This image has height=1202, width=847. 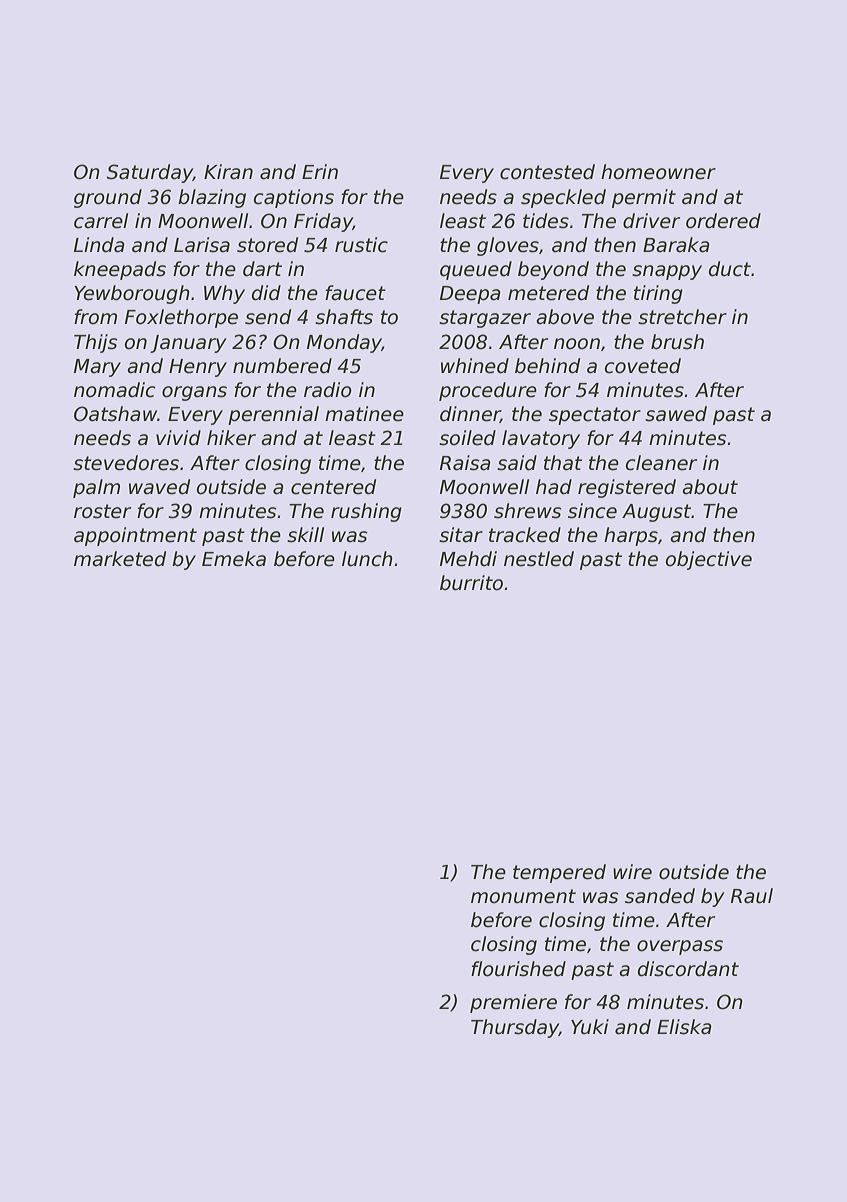 I want to click on premiere, so click(x=513, y=1003).
